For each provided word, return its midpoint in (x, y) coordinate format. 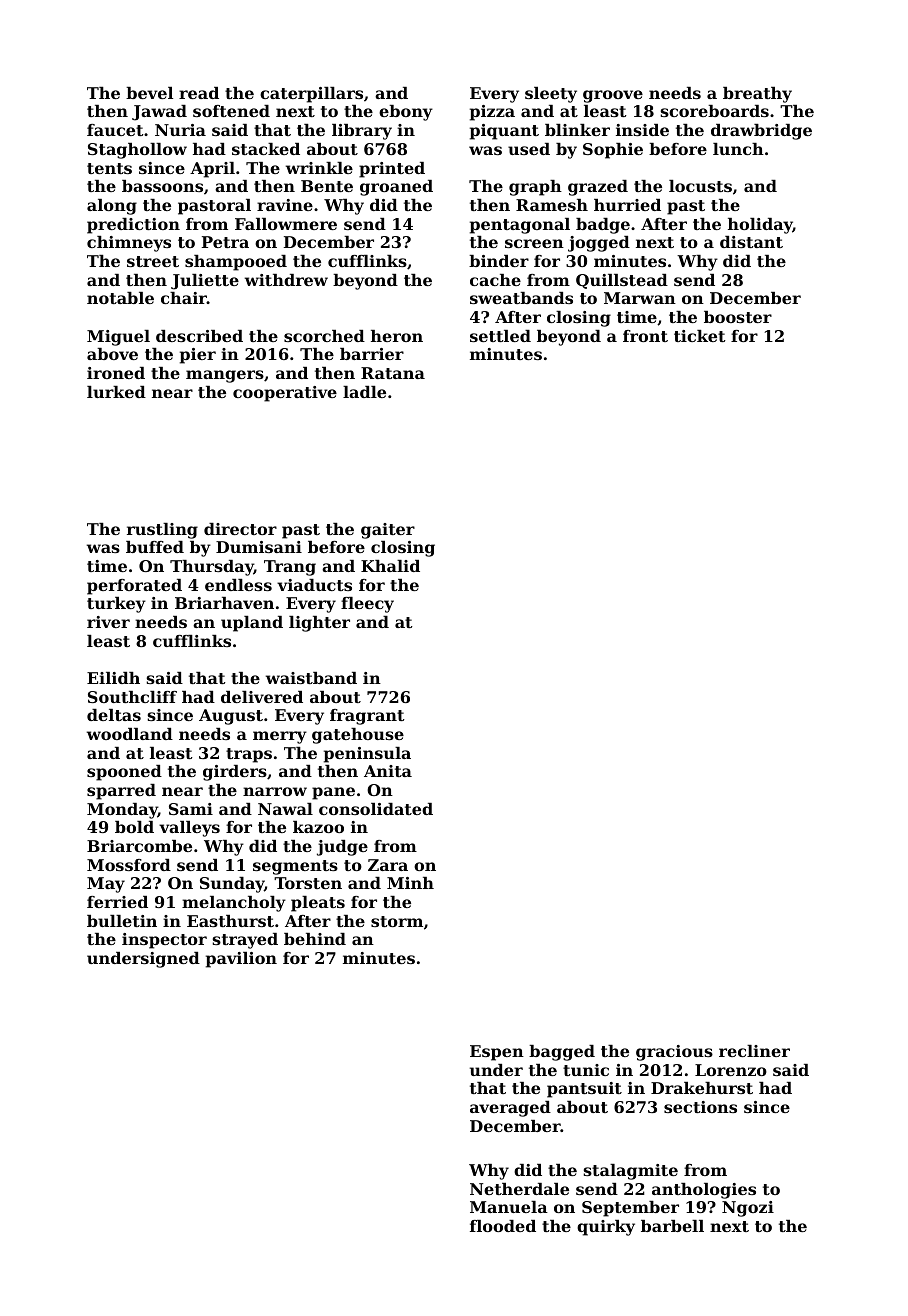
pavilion (241, 960)
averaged (510, 1109)
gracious (674, 1053)
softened (231, 111)
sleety (551, 95)
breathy (757, 95)
